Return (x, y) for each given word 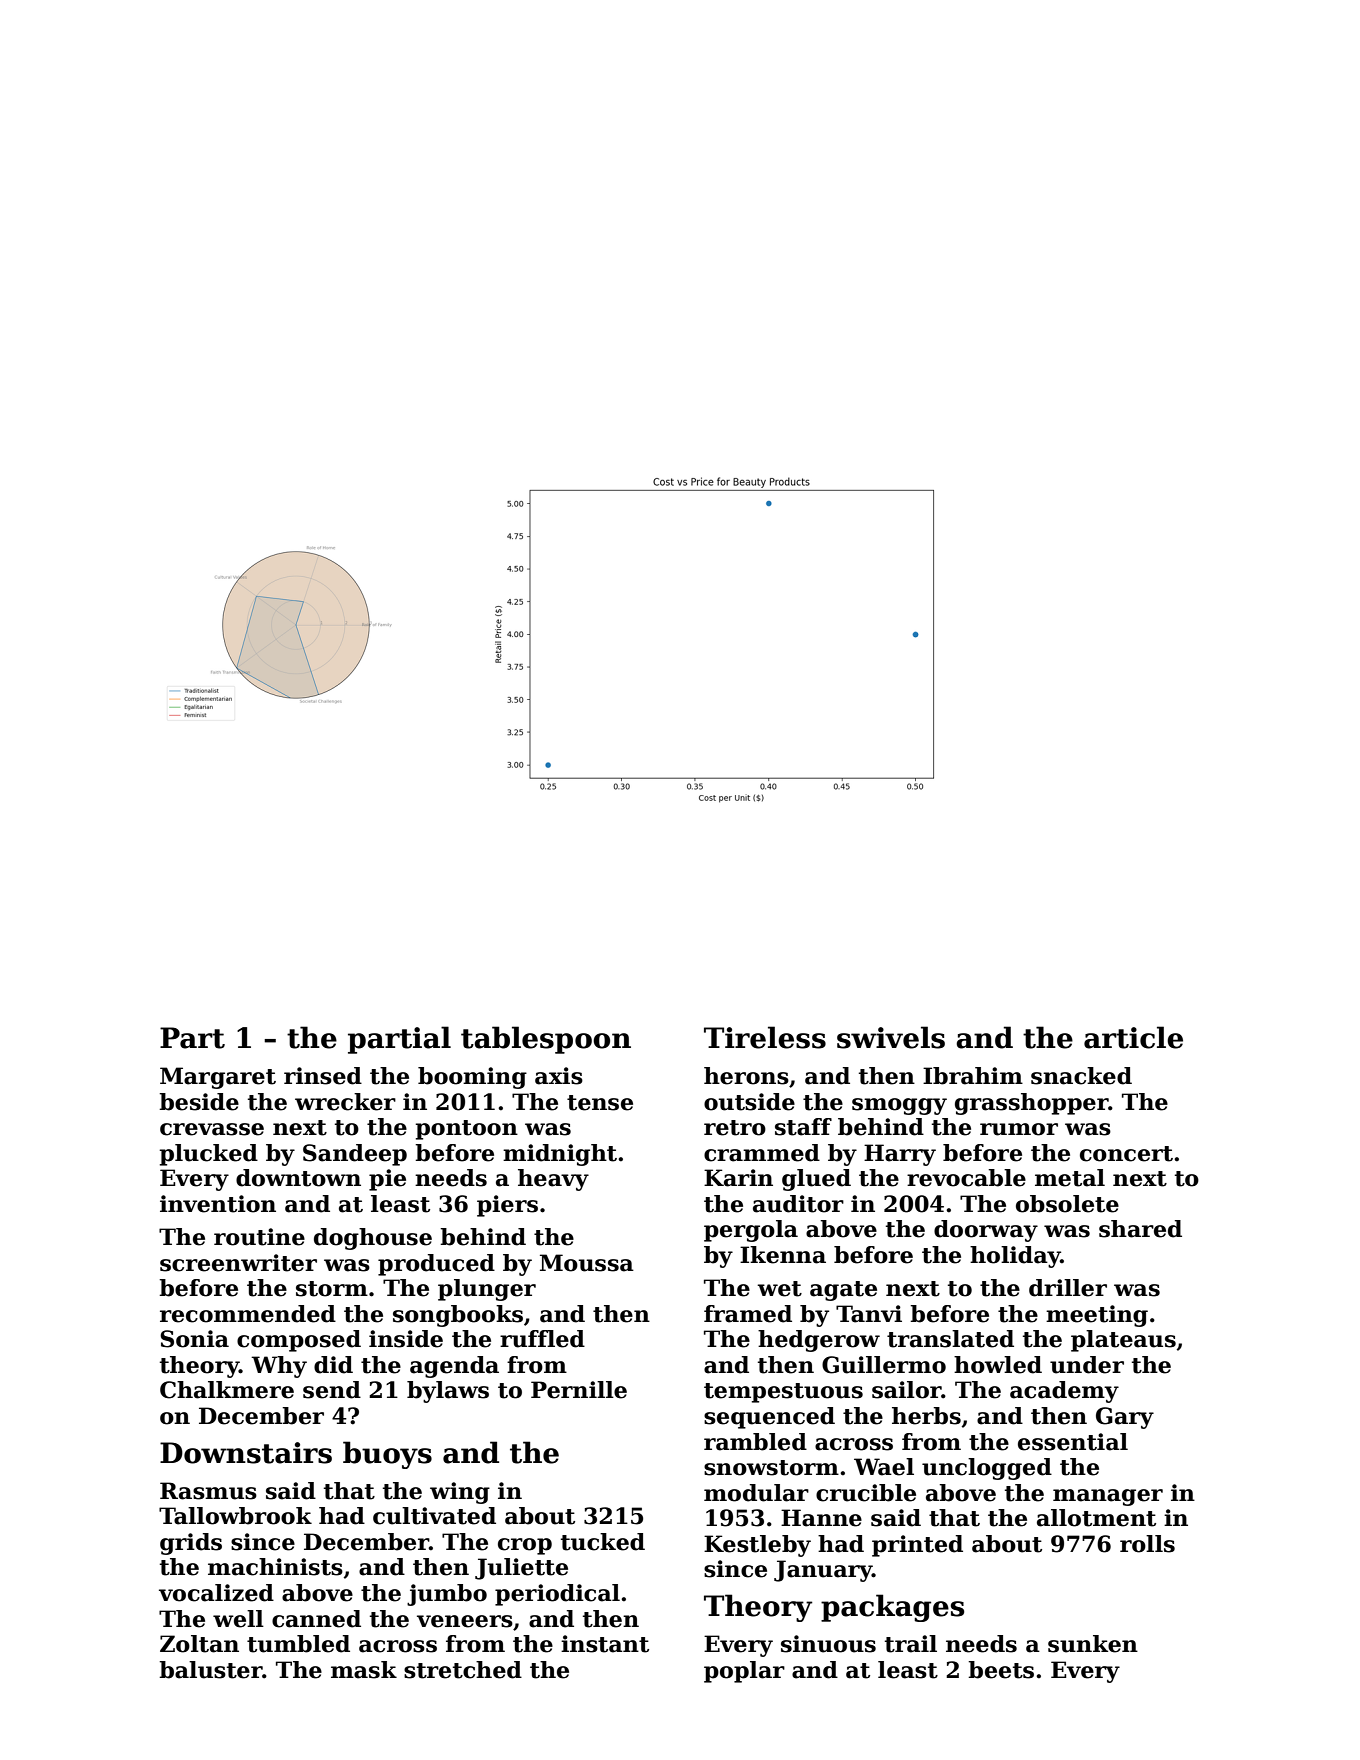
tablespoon (546, 1040)
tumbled (298, 1644)
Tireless (765, 1037)
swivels (891, 1037)
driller (1068, 1288)
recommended (248, 1314)
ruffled (542, 1339)
